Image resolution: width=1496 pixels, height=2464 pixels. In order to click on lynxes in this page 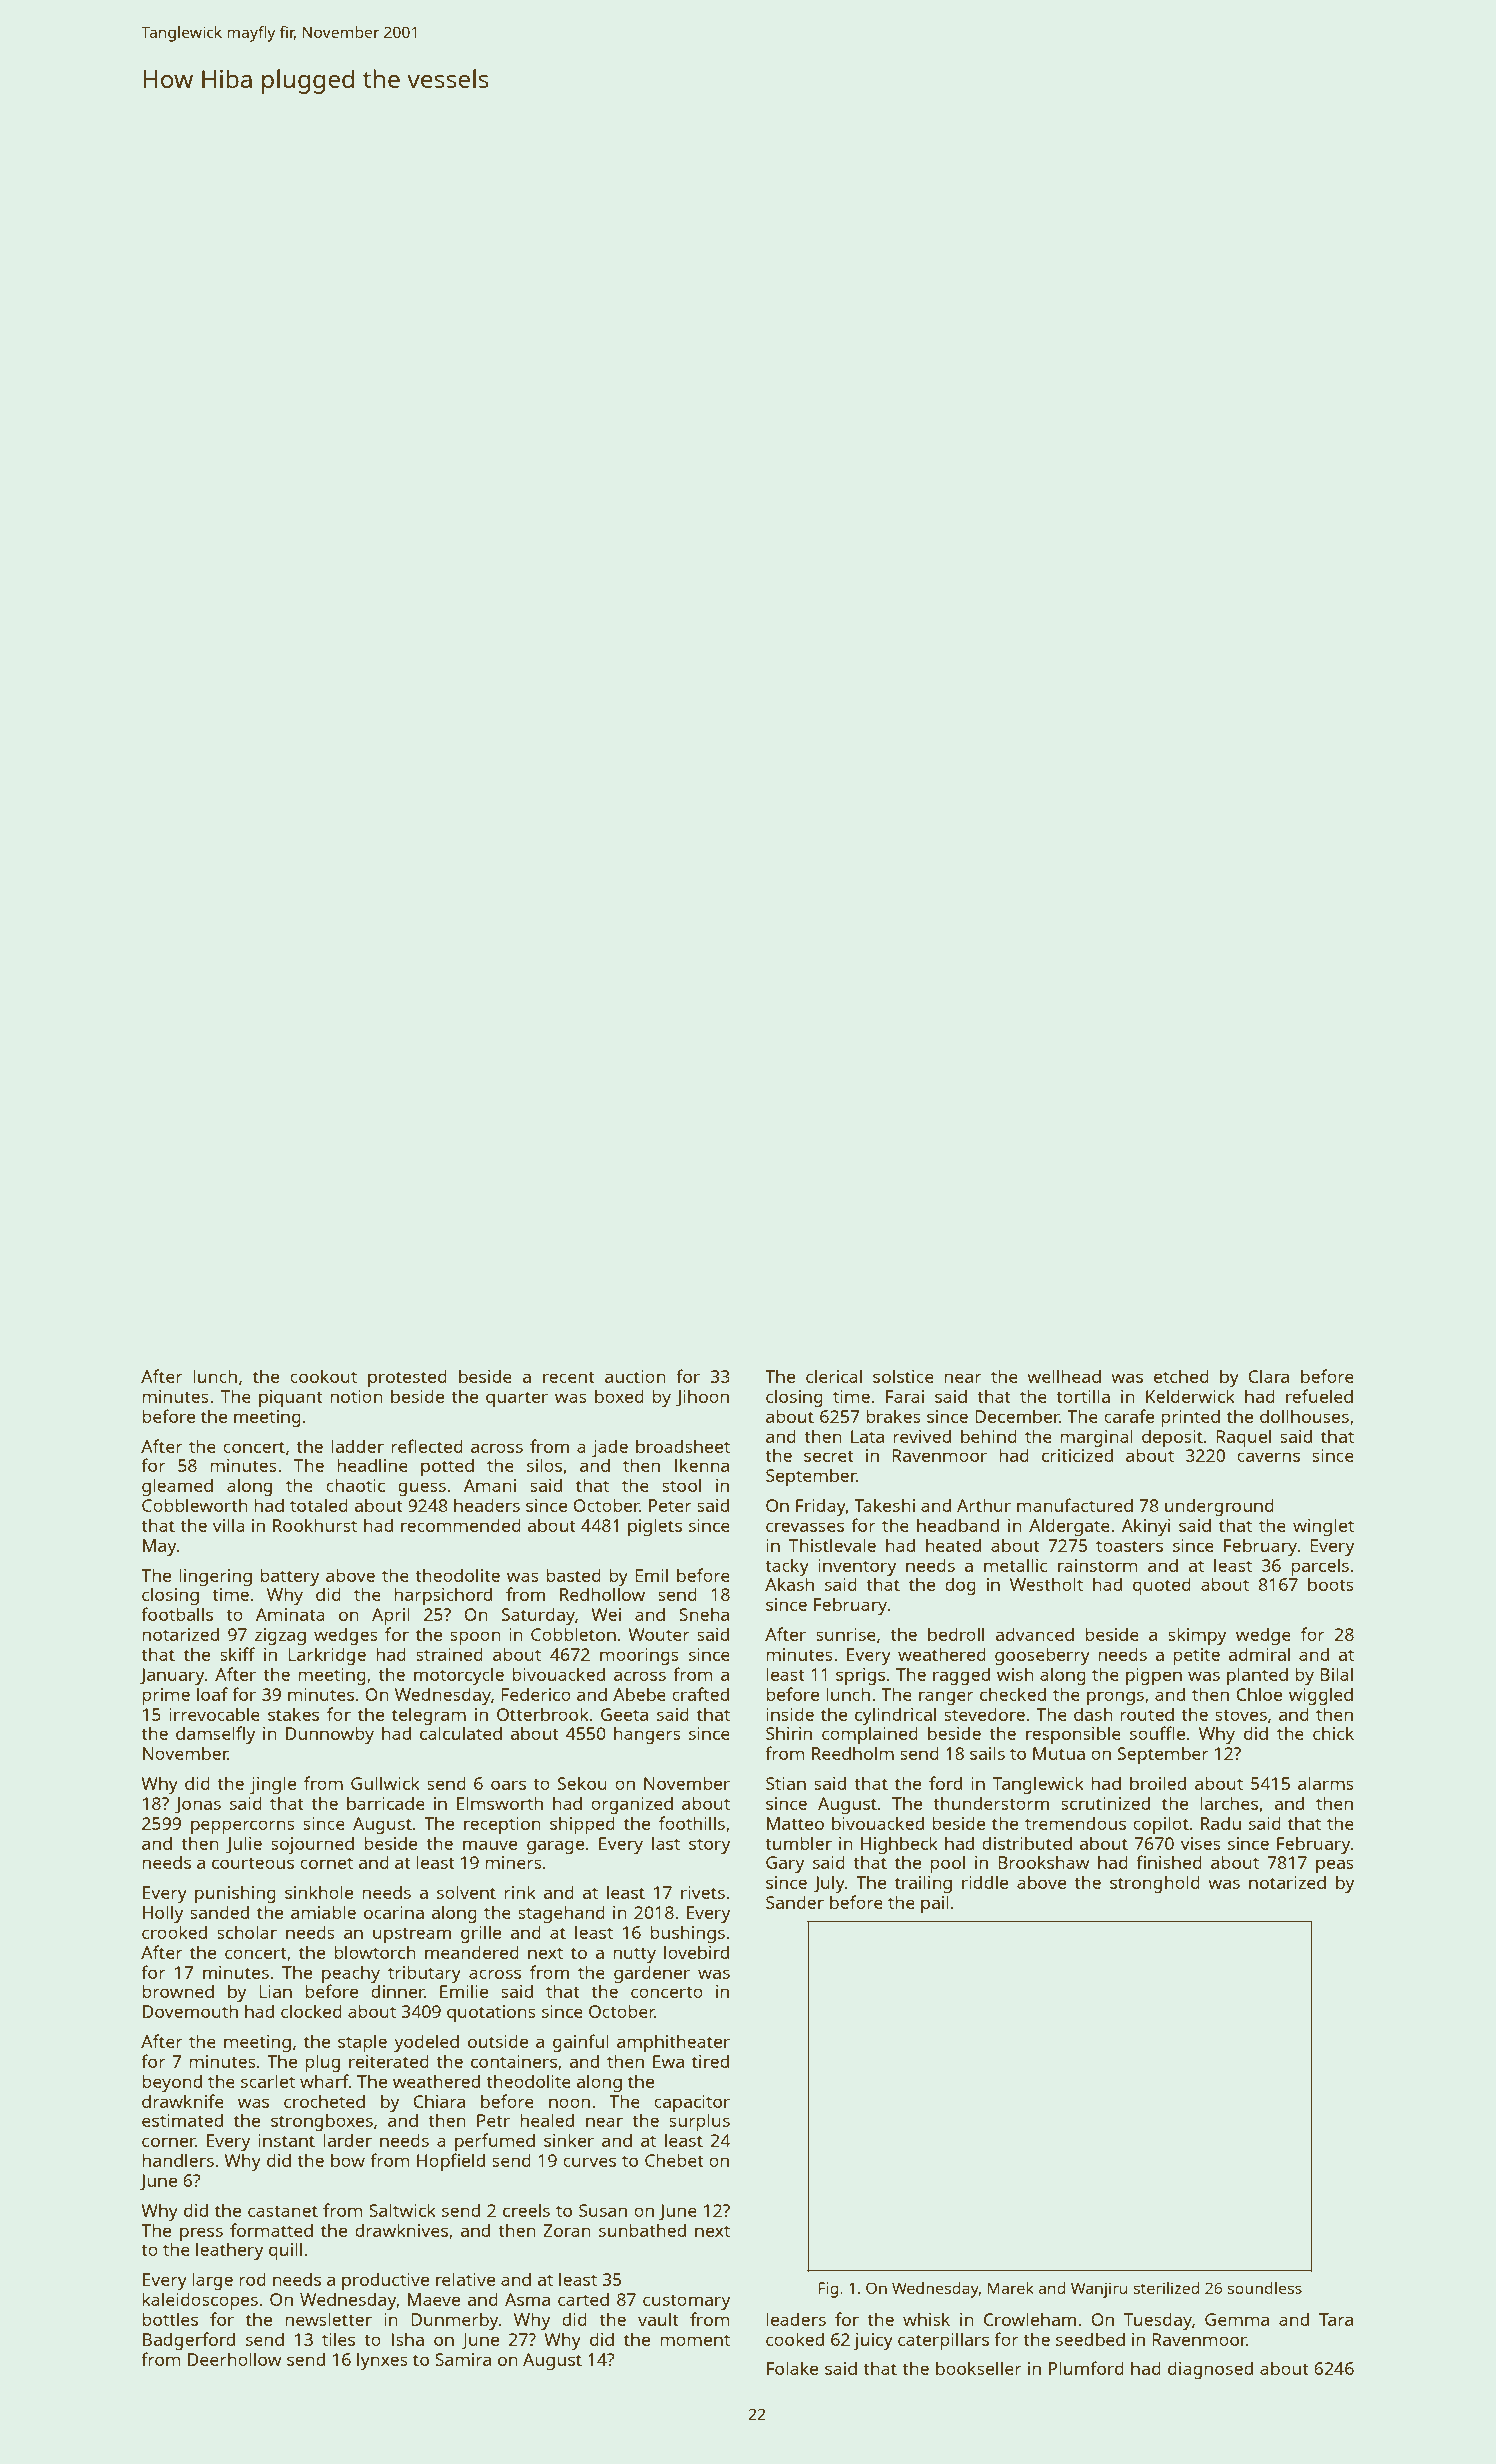, I will do `click(382, 2361)`.
